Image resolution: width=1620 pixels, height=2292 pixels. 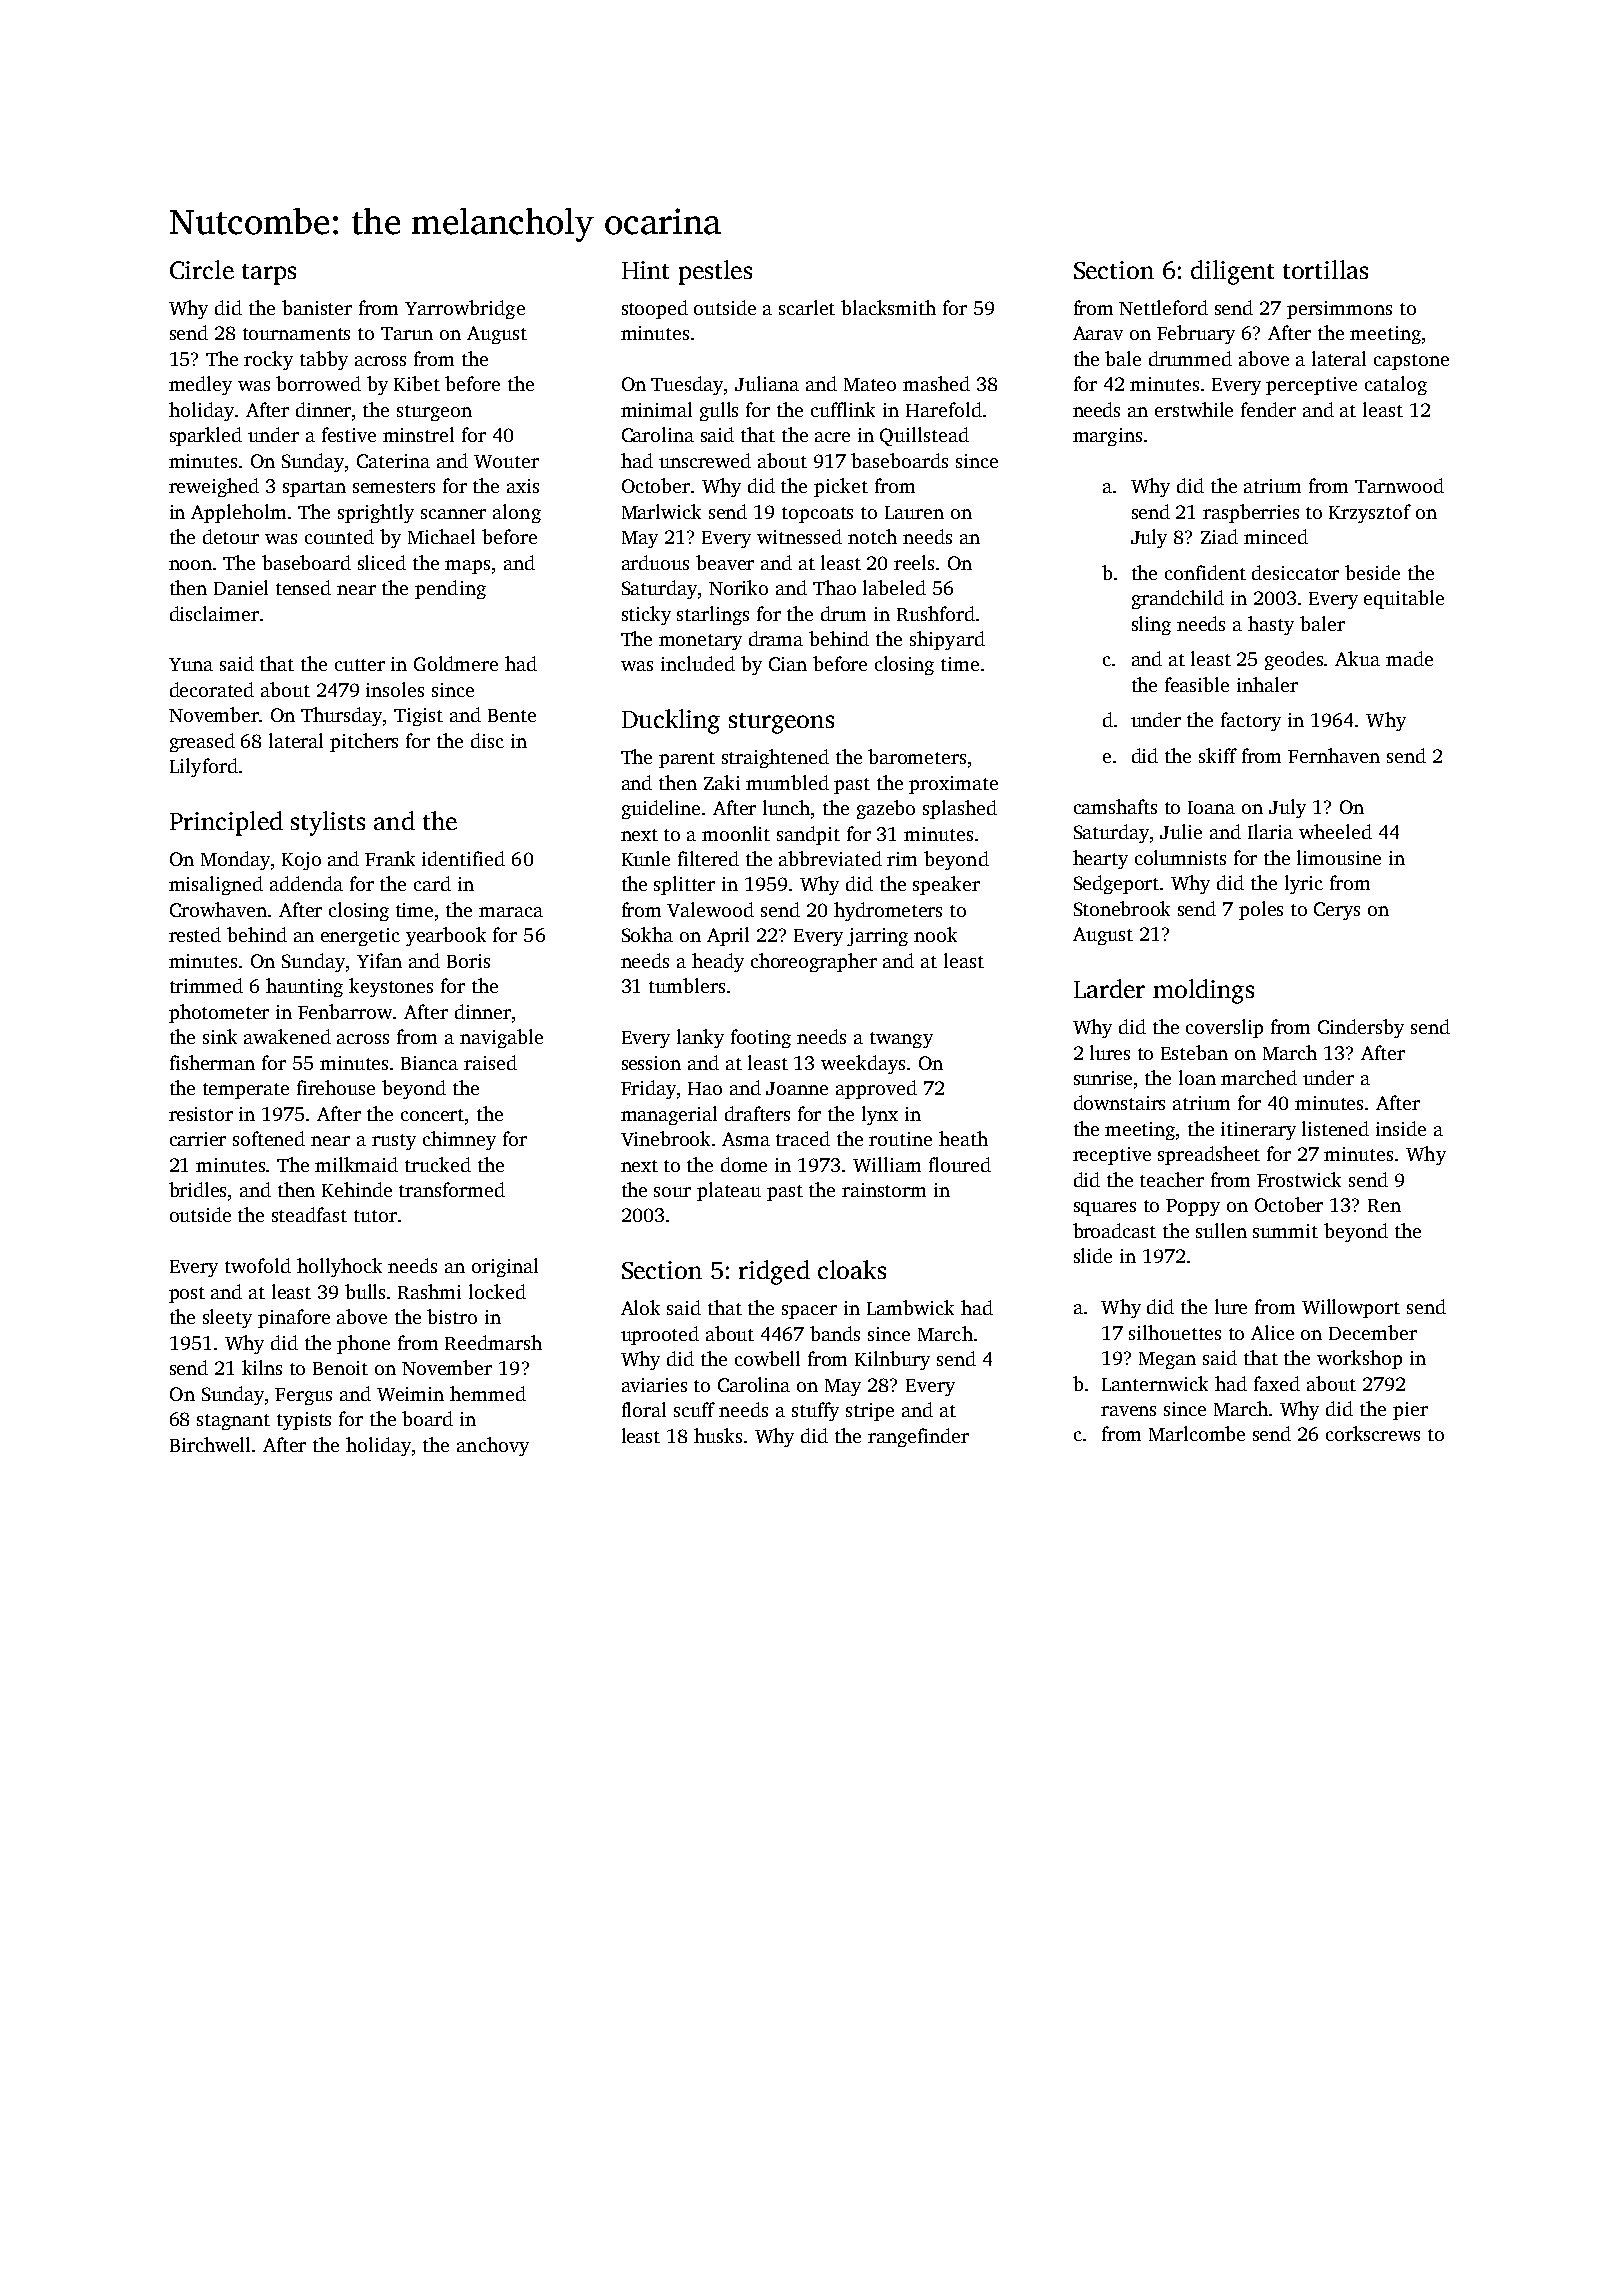 I want to click on poles, so click(x=1261, y=910).
